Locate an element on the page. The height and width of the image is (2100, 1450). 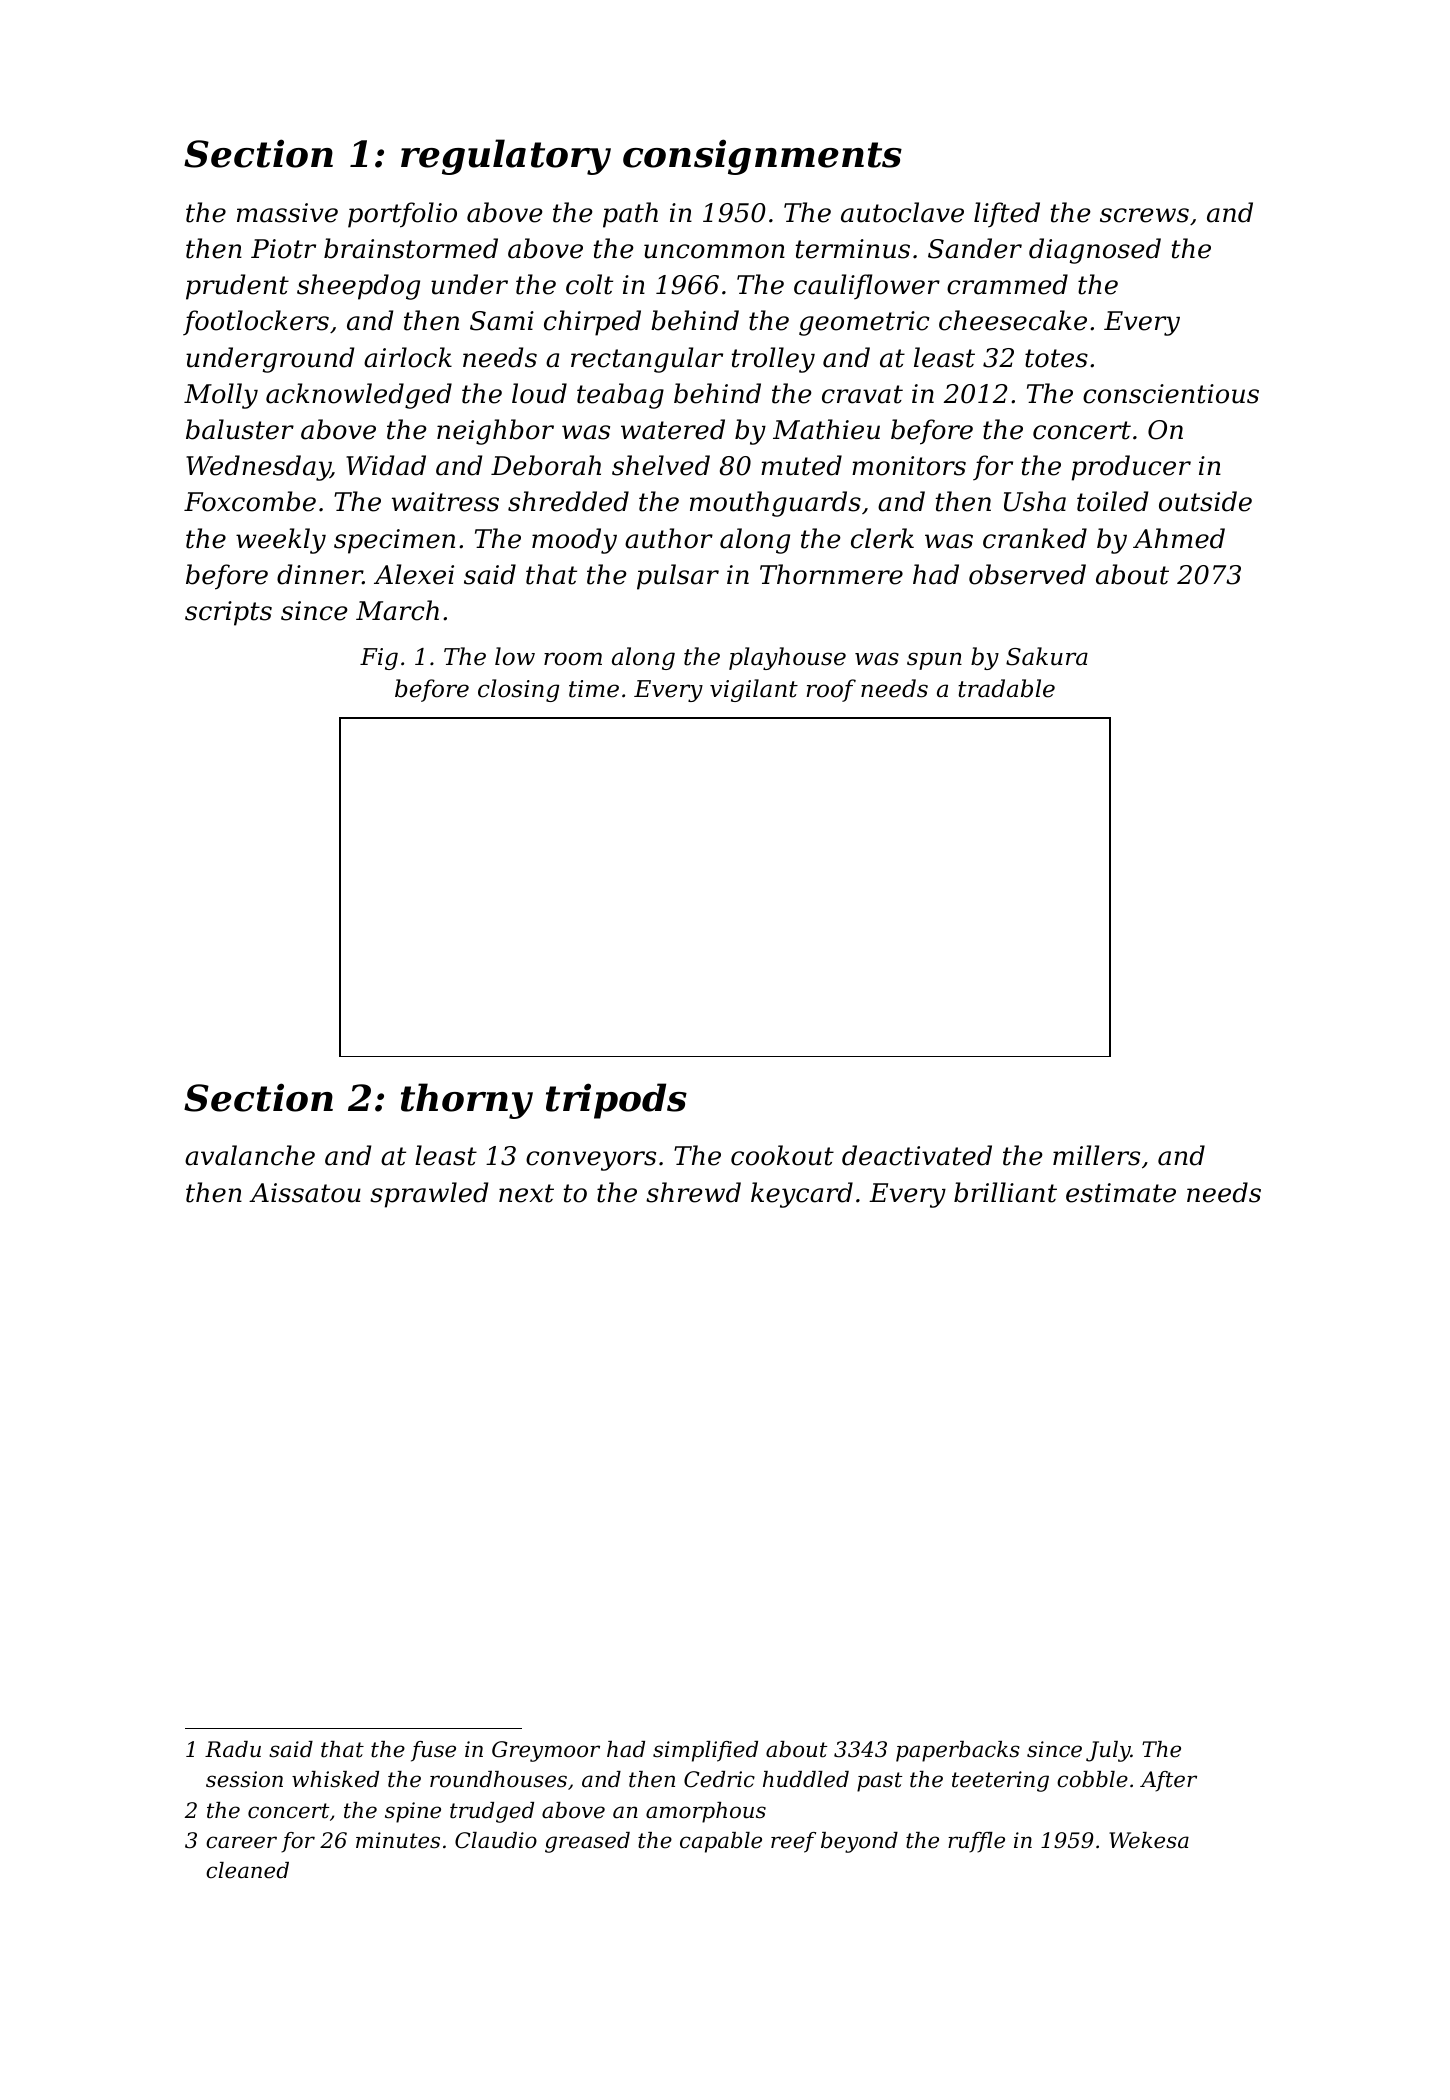
estimate is located at coordinates (1121, 1193).
